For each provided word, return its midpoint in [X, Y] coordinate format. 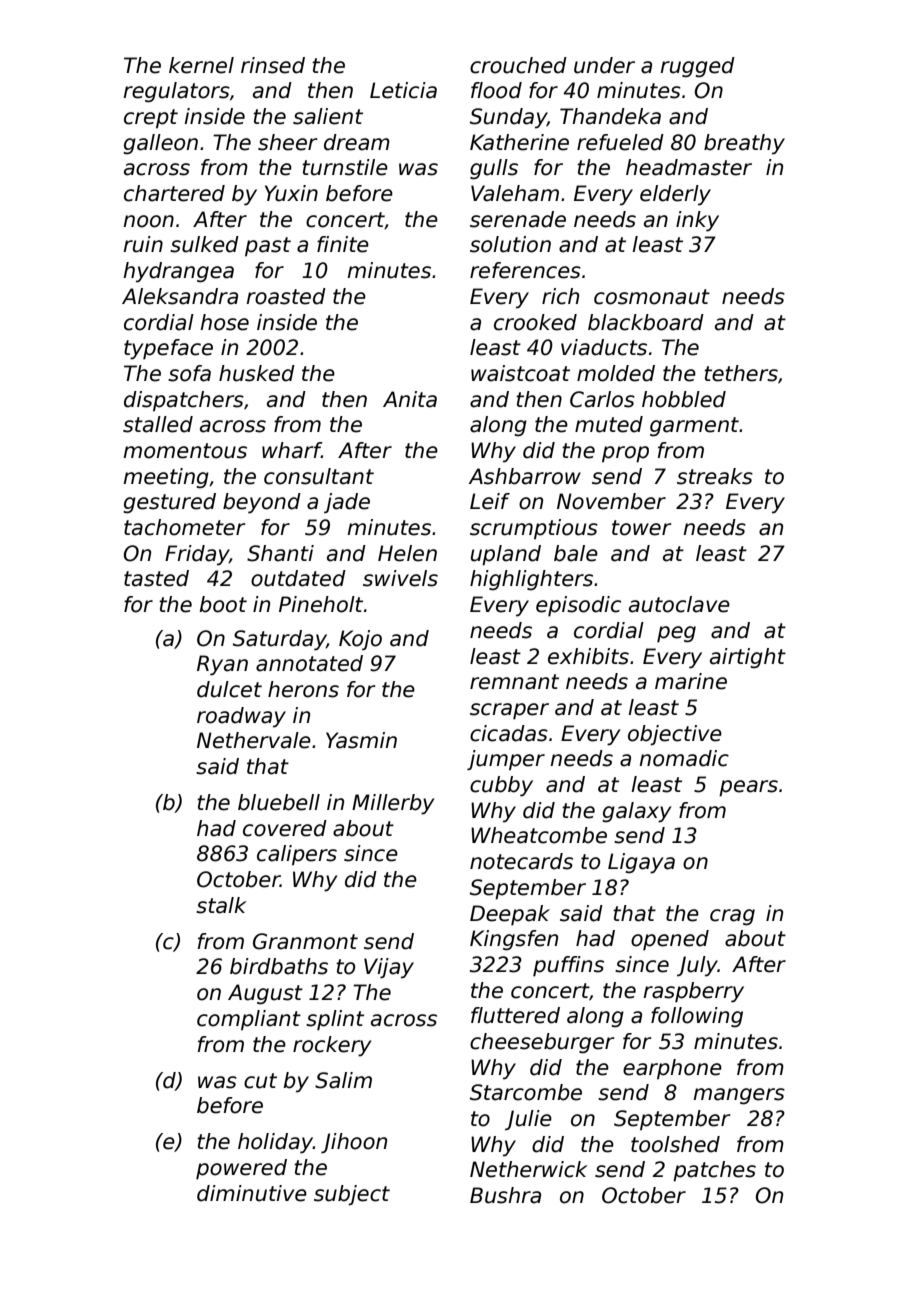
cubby [501, 786]
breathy [744, 144]
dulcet [229, 689]
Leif [490, 501]
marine [691, 681]
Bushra [505, 1195]
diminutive [252, 1193]
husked [257, 373]
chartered [174, 193]
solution [510, 244]
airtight [748, 658]
